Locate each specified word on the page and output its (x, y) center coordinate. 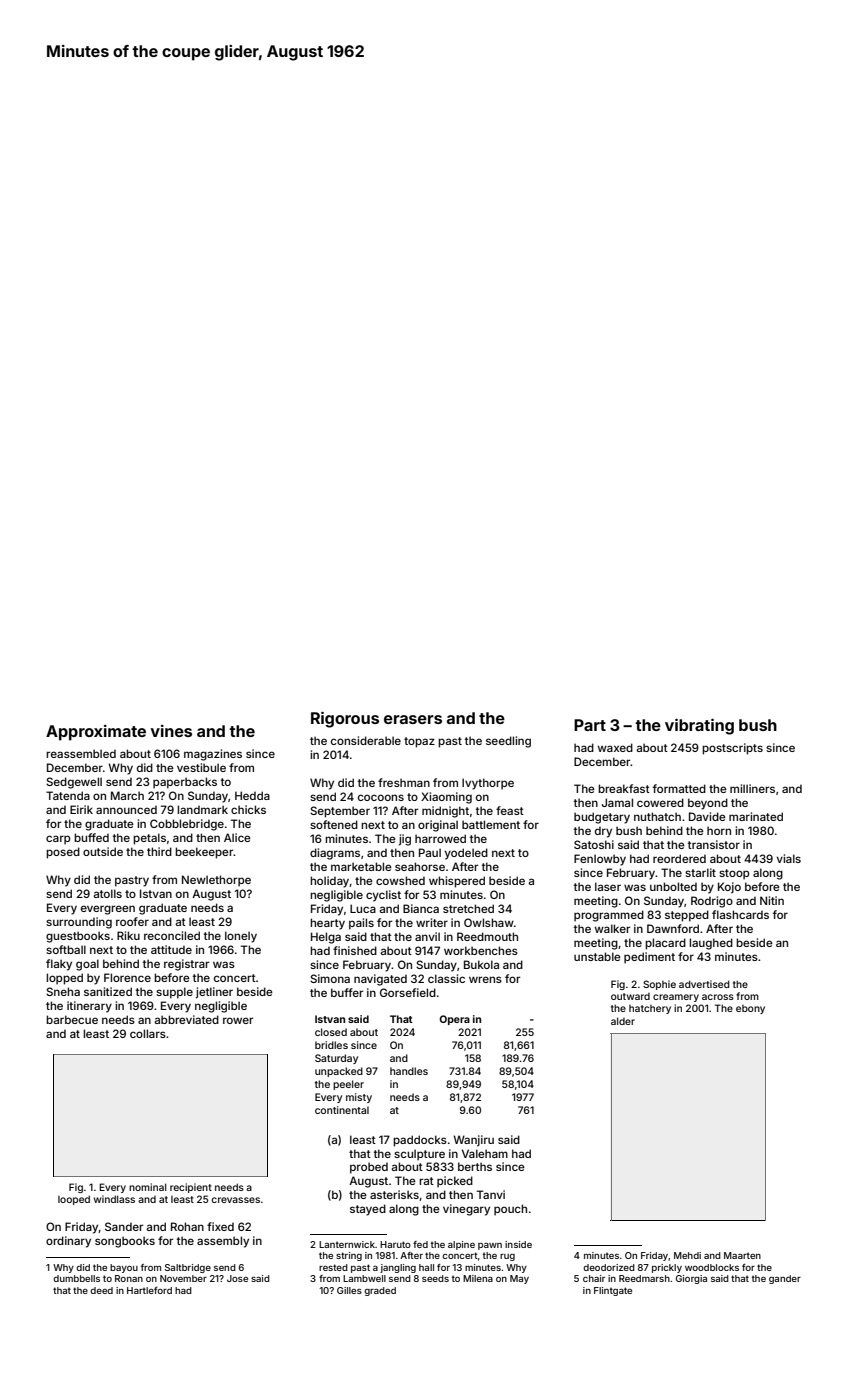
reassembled (81, 753)
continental (342, 1110)
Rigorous (345, 719)
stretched (468, 908)
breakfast (624, 788)
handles (409, 1071)
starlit (700, 872)
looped (74, 1200)
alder (623, 1021)
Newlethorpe (216, 881)
